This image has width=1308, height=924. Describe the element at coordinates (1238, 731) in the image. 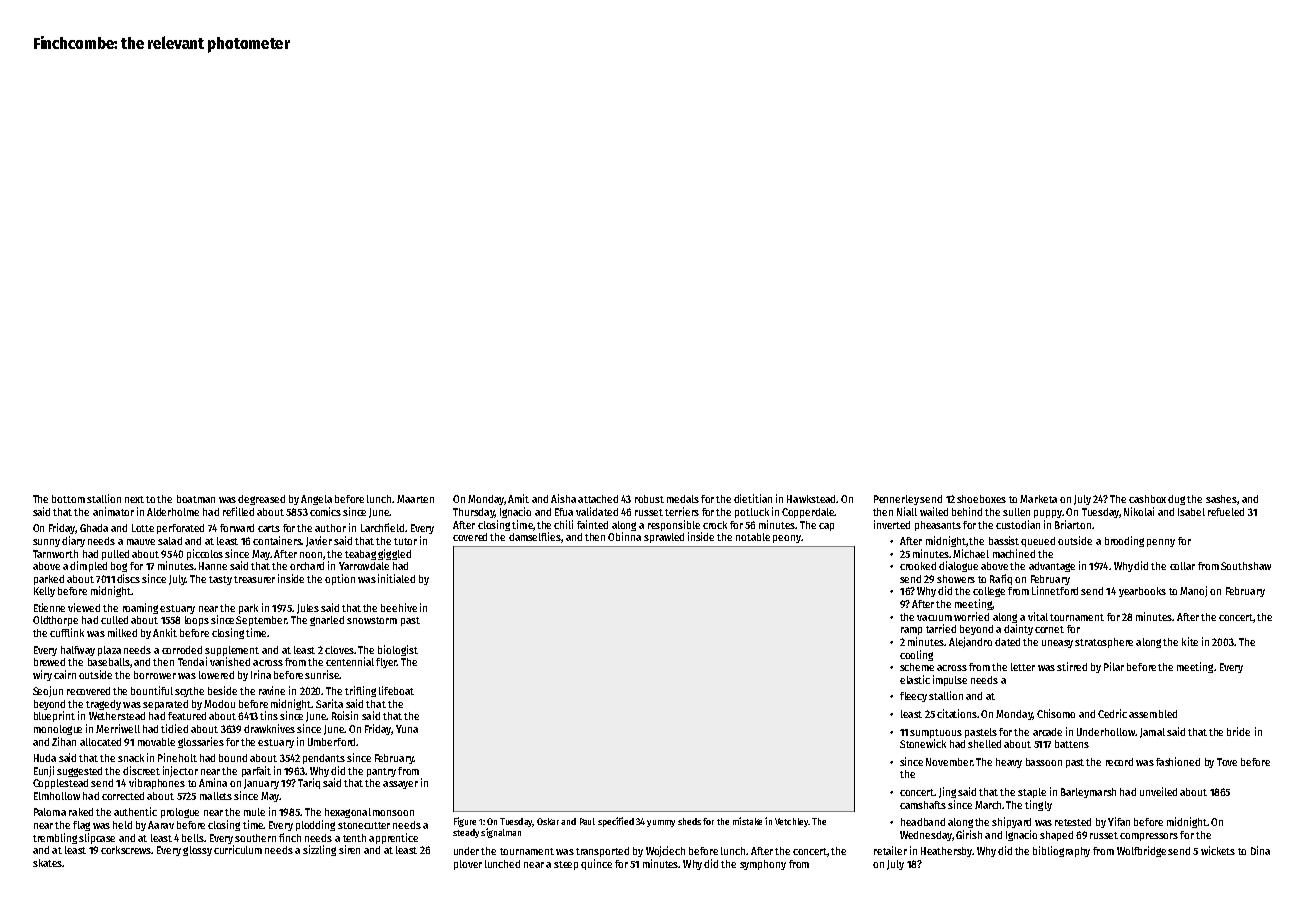

I see `bride` at that location.
